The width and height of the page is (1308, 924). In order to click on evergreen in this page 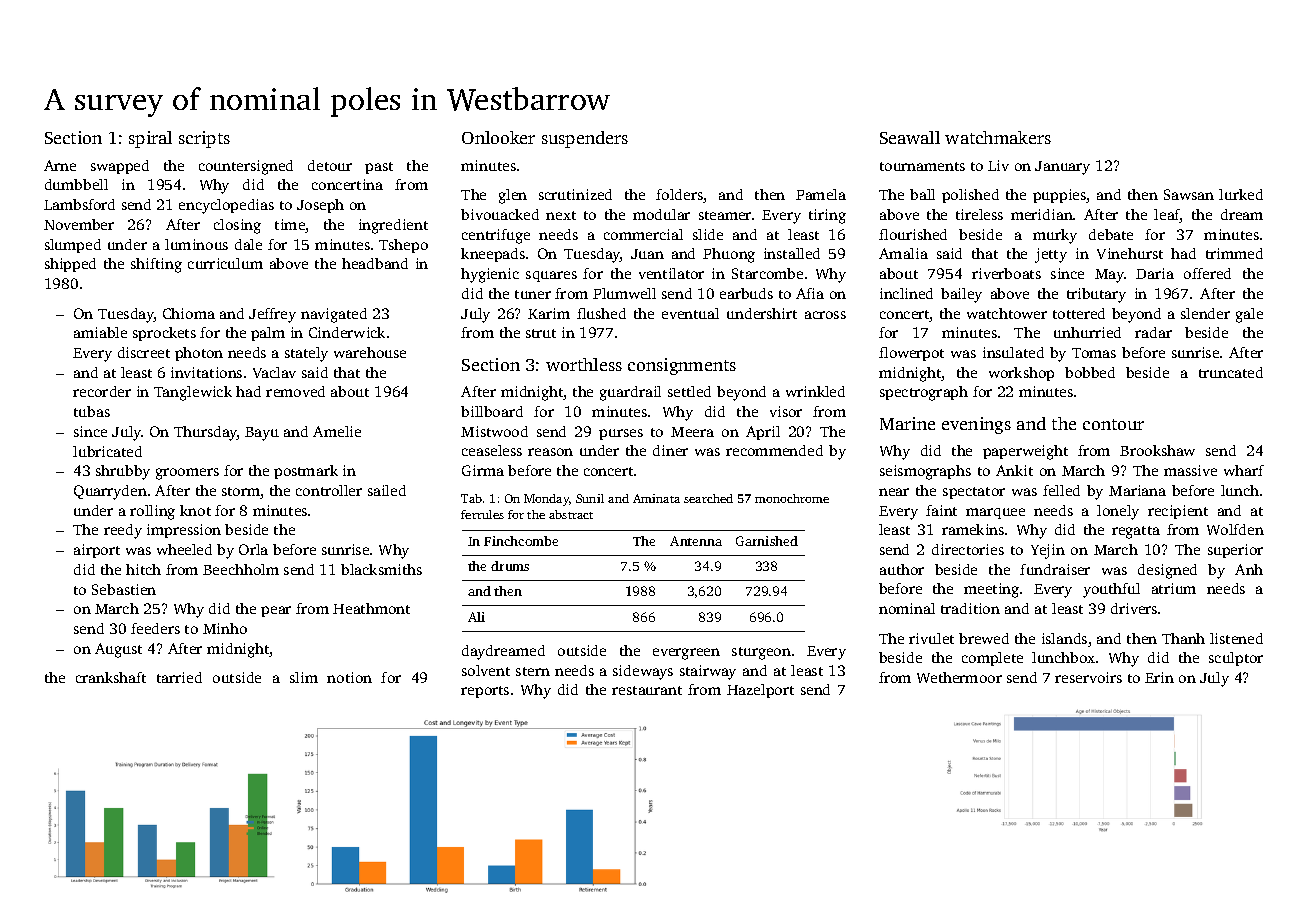, I will do `click(686, 654)`.
